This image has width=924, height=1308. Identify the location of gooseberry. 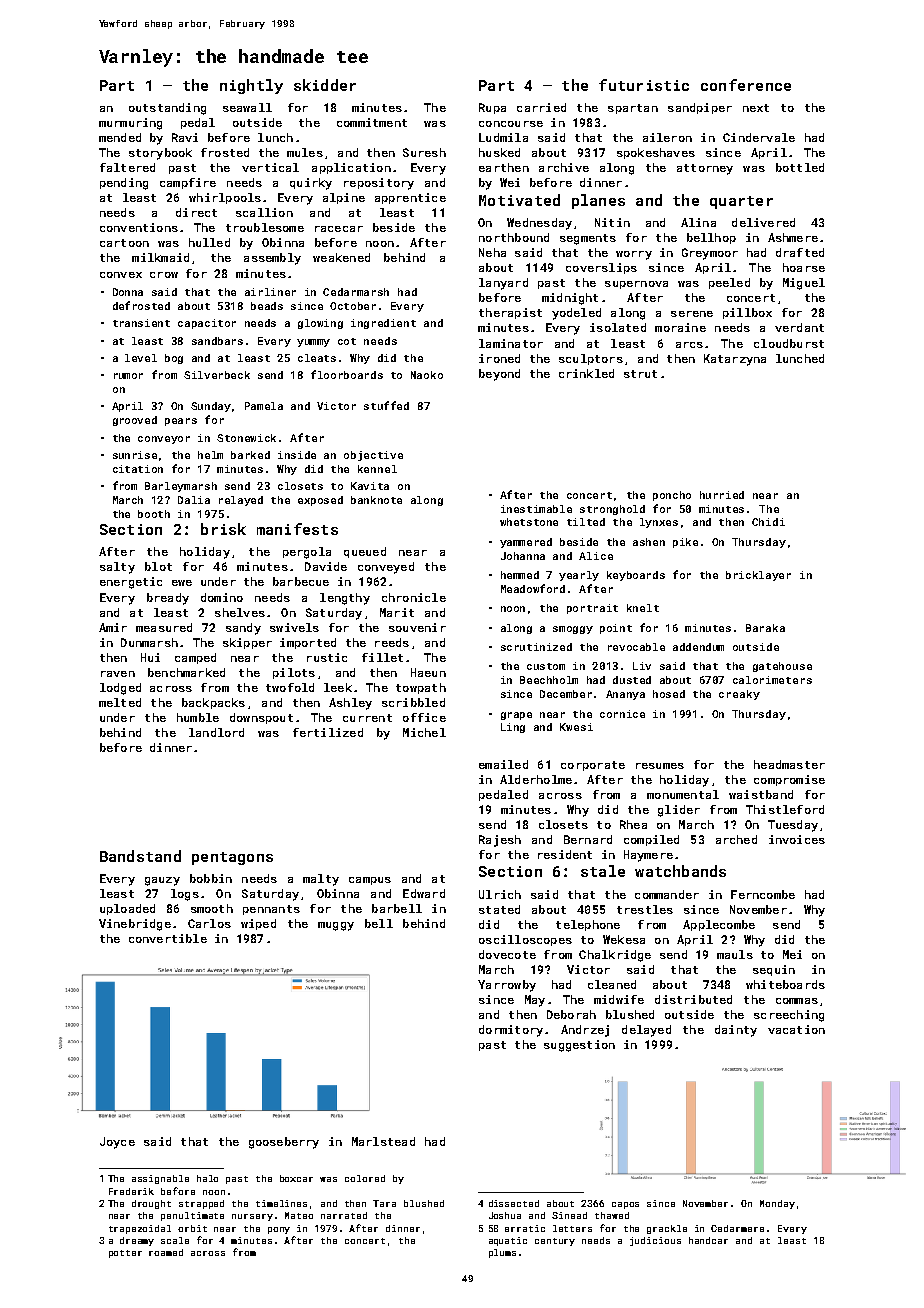
(284, 1143).
